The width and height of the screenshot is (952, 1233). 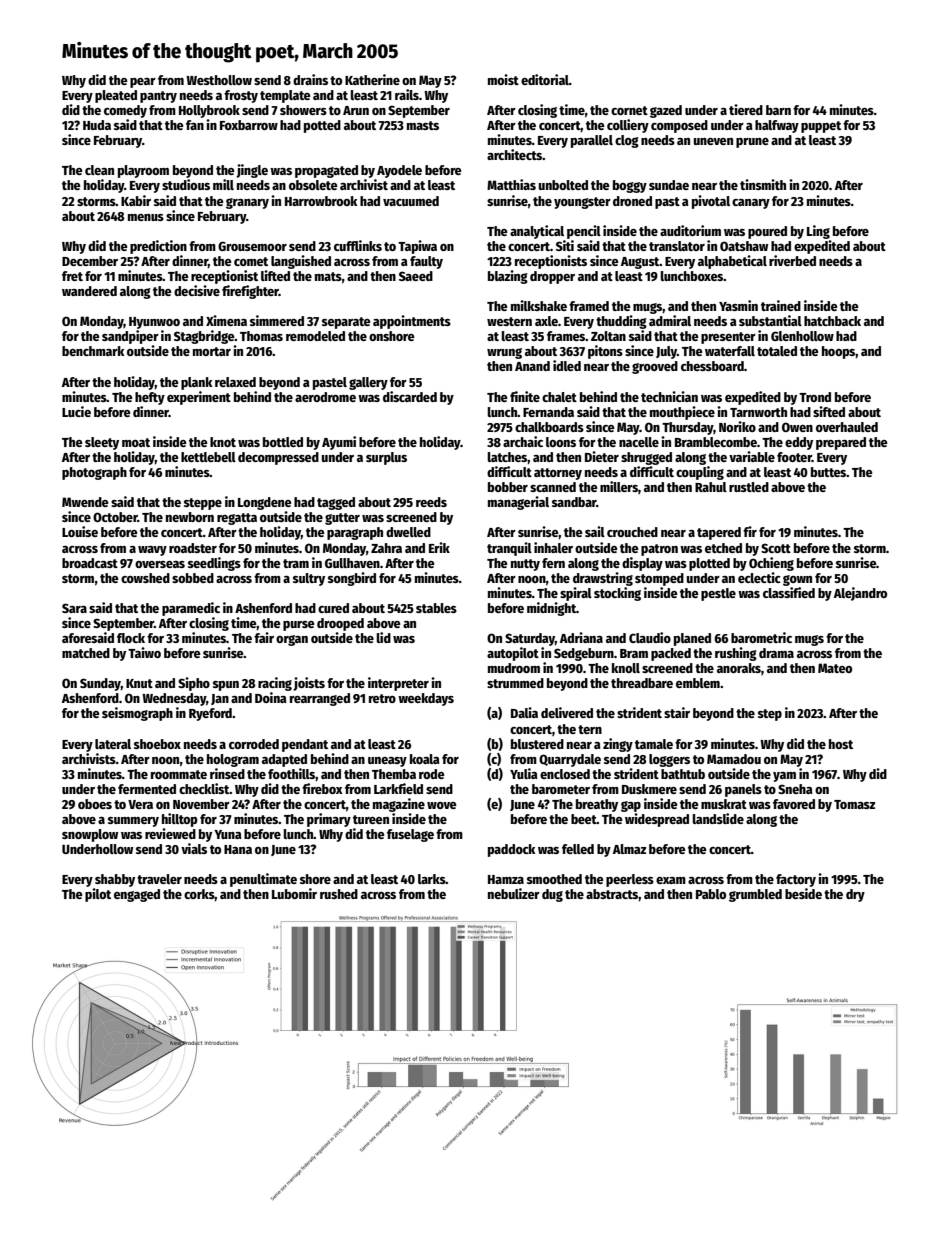 What do you see at coordinates (252, 246) in the screenshot?
I see `Grousemoor` at bounding box center [252, 246].
